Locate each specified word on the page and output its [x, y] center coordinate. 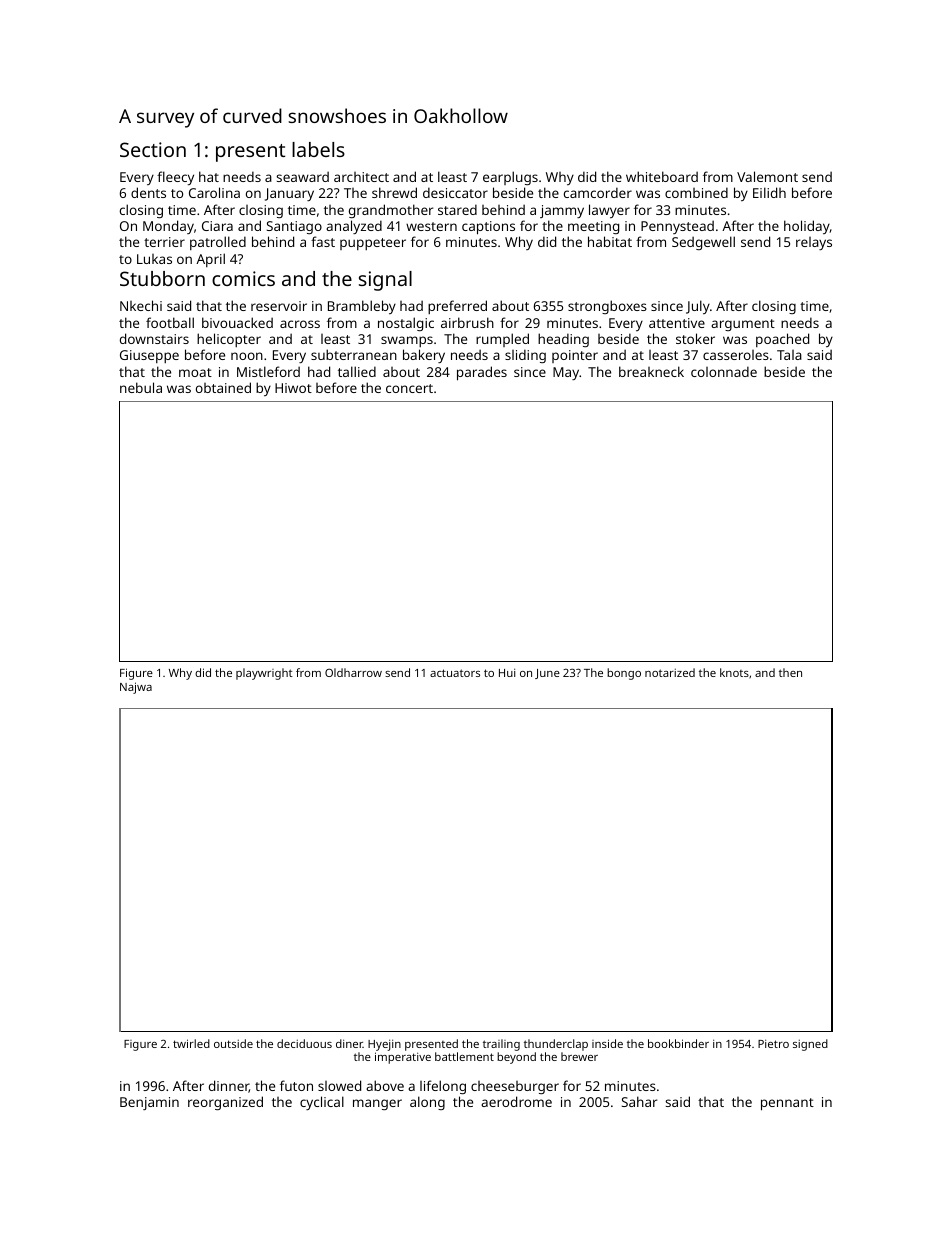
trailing [501, 1045]
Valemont [767, 176]
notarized [670, 672]
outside [233, 1043]
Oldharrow [353, 672]
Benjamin [149, 1103]
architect [361, 177]
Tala [789, 355]
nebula [141, 387]
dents [148, 192]
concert [409, 388]
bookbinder [678, 1043]
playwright [264, 674]
